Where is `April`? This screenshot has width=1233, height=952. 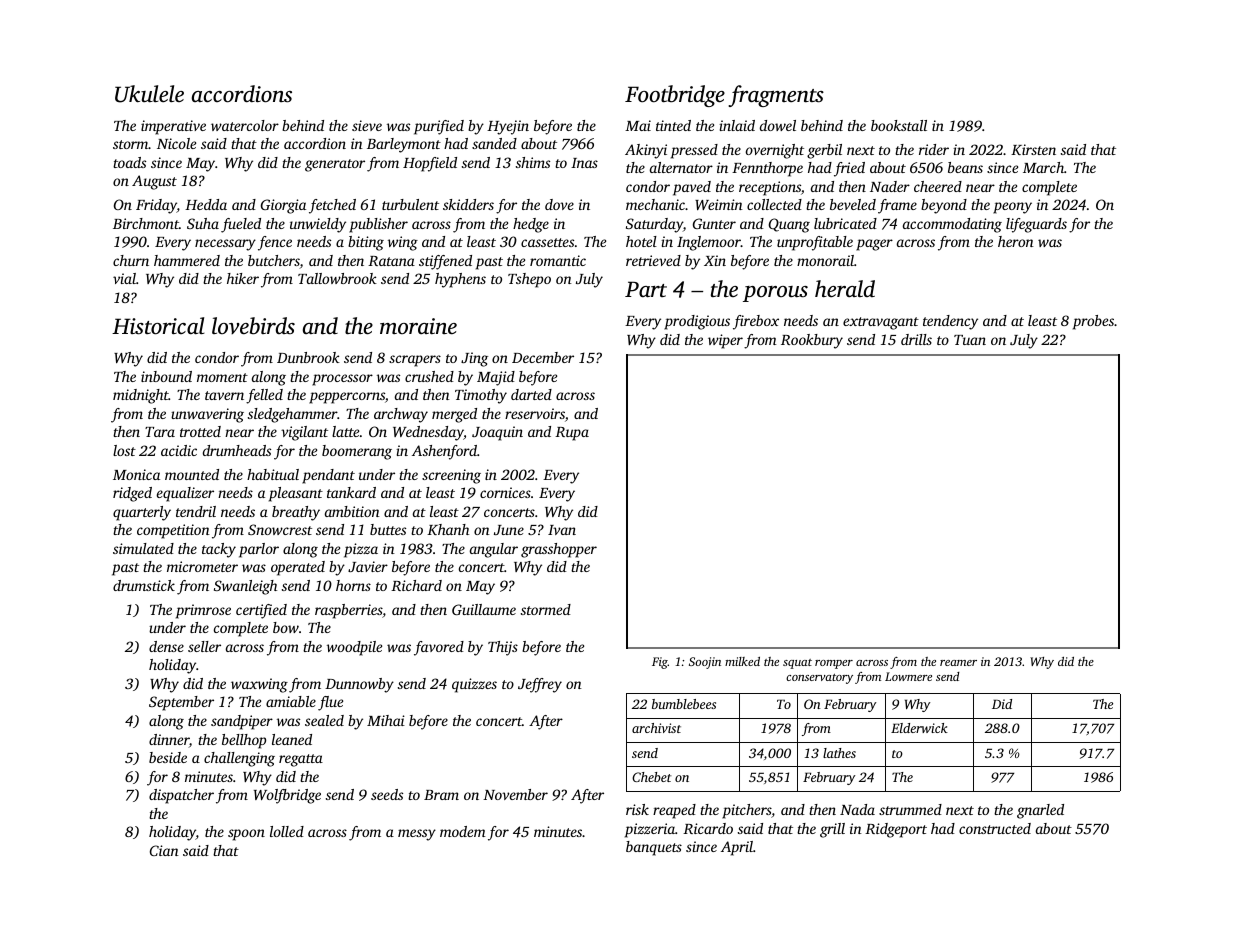 April is located at coordinates (737, 848).
